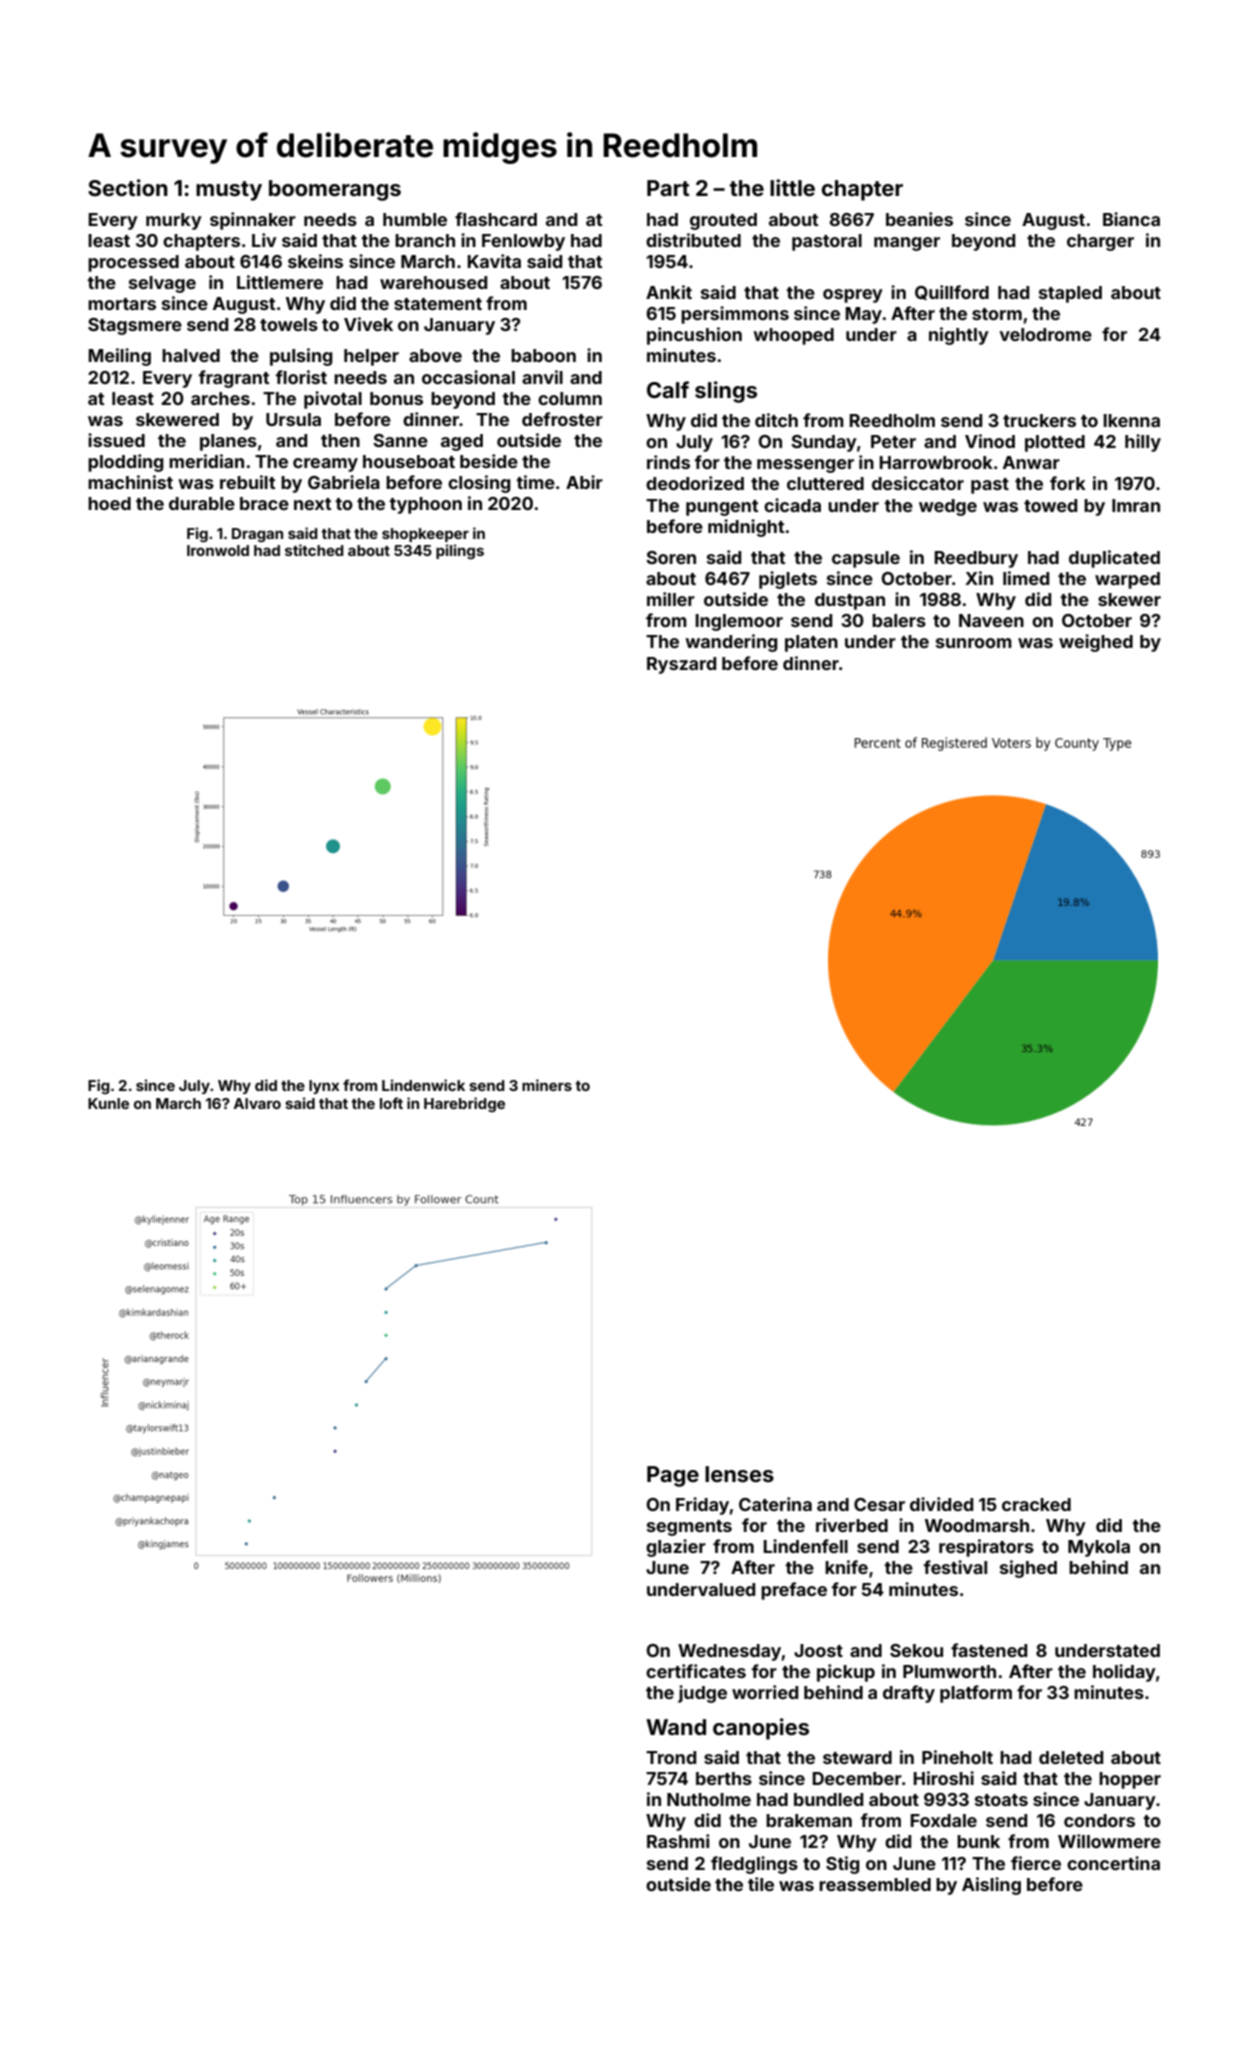  What do you see at coordinates (941, 1504) in the screenshot?
I see `divided` at bounding box center [941, 1504].
